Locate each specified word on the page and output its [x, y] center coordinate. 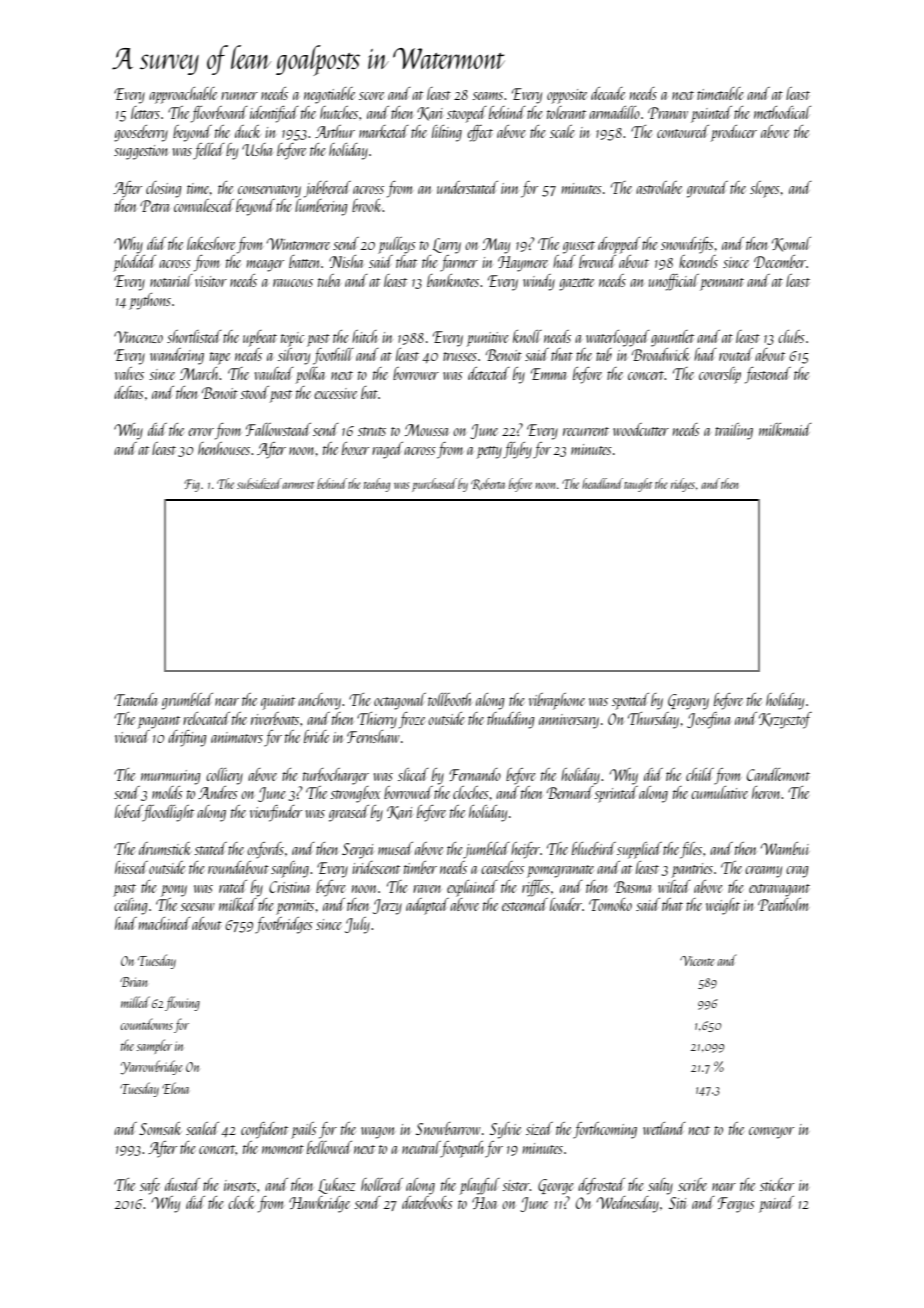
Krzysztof [785, 720]
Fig [192, 485]
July [357, 925]
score [371, 96]
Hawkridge [319, 1204]
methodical [782, 112]
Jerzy [387, 907]
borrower [416, 373]
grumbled [187, 701]
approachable [183, 95]
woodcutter [641, 429]
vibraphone [557, 701]
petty [489, 452]
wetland [664, 1128]
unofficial [674, 282]
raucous [293, 283]
